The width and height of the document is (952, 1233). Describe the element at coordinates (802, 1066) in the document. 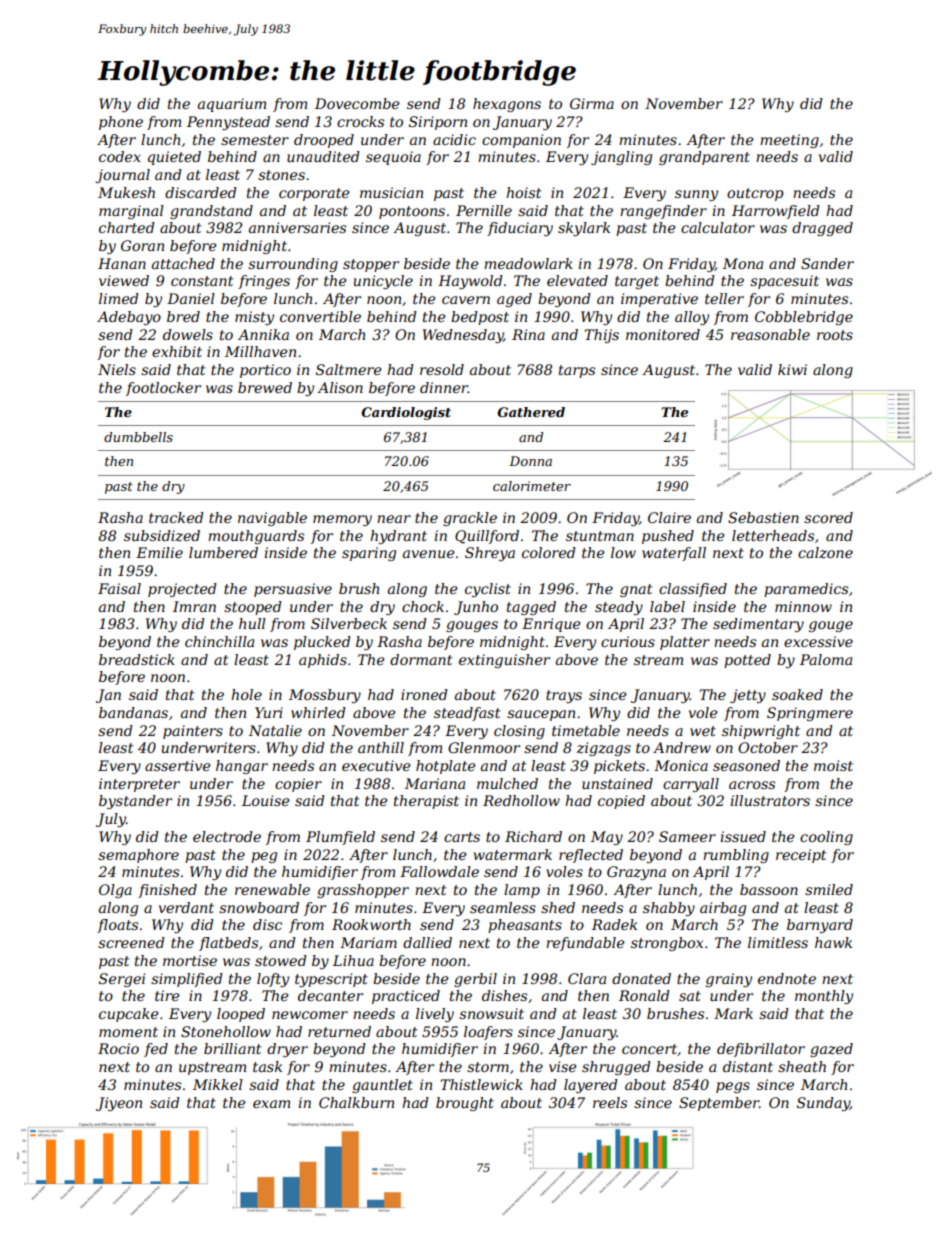

I see `sheath` at that location.
